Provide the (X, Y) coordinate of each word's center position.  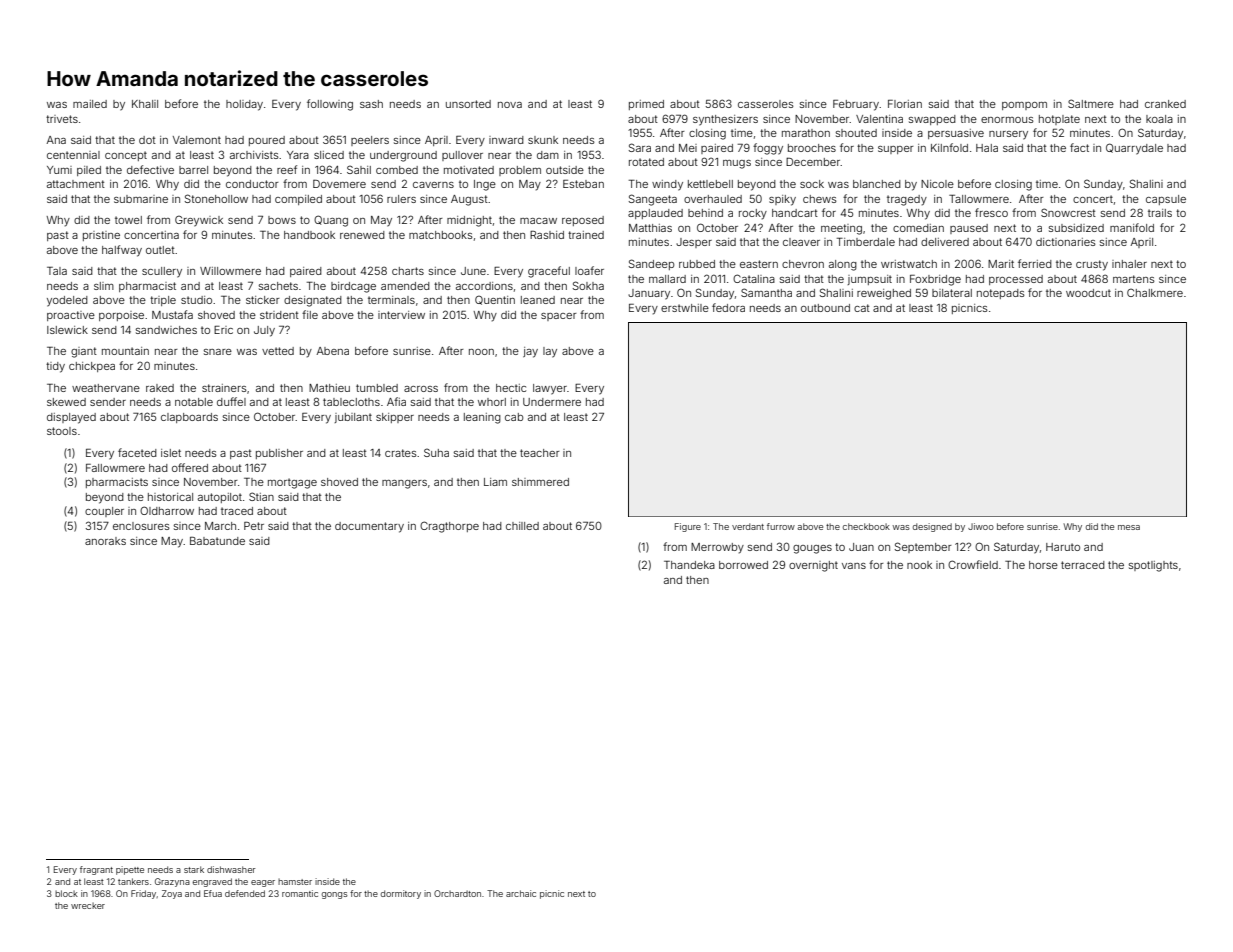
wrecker (88, 906)
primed (646, 105)
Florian (905, 104)
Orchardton (457, 893)
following (330, 105)
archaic (521, 893)
